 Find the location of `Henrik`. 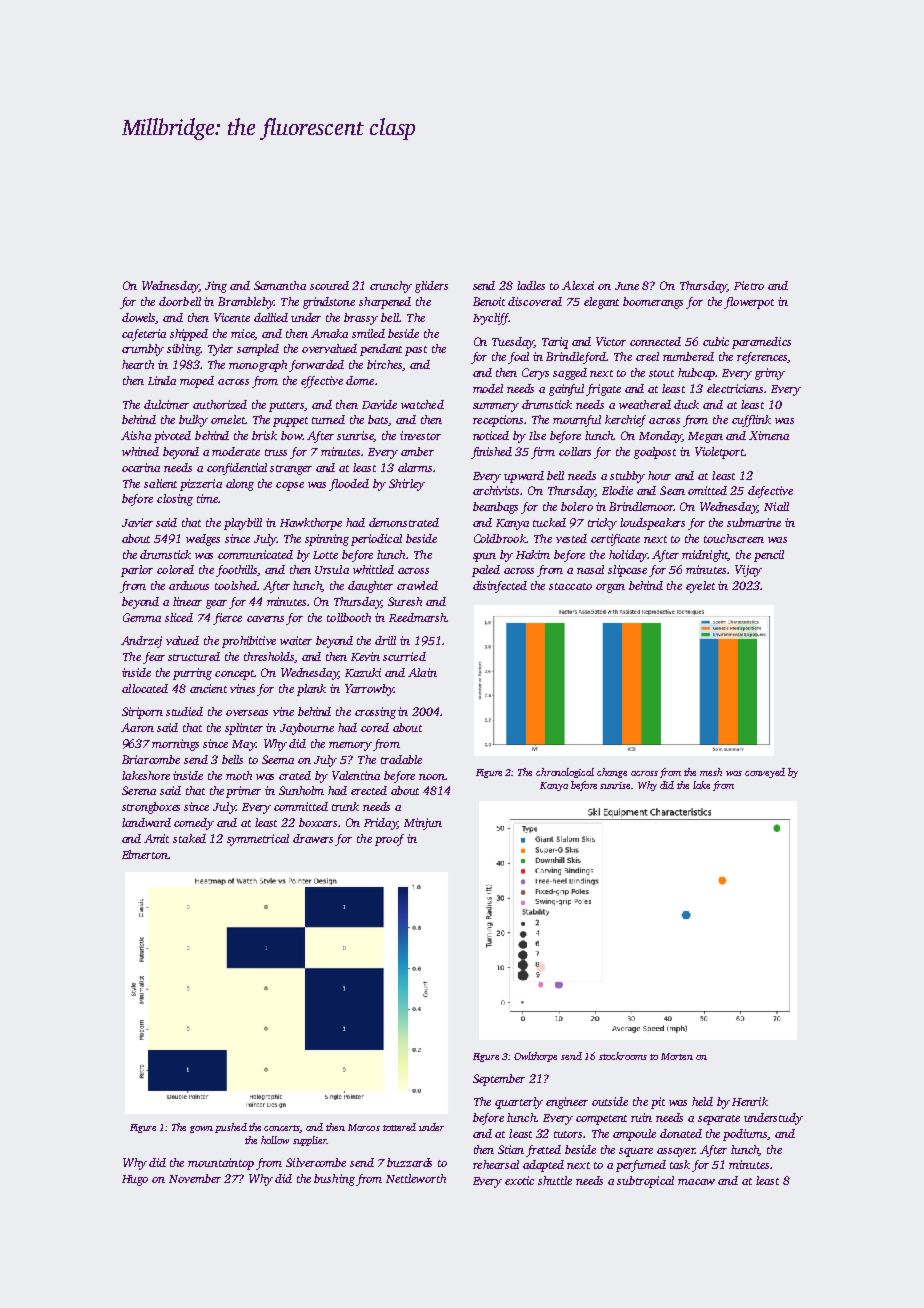

Henrik is located at coordinates (750, 1101).
